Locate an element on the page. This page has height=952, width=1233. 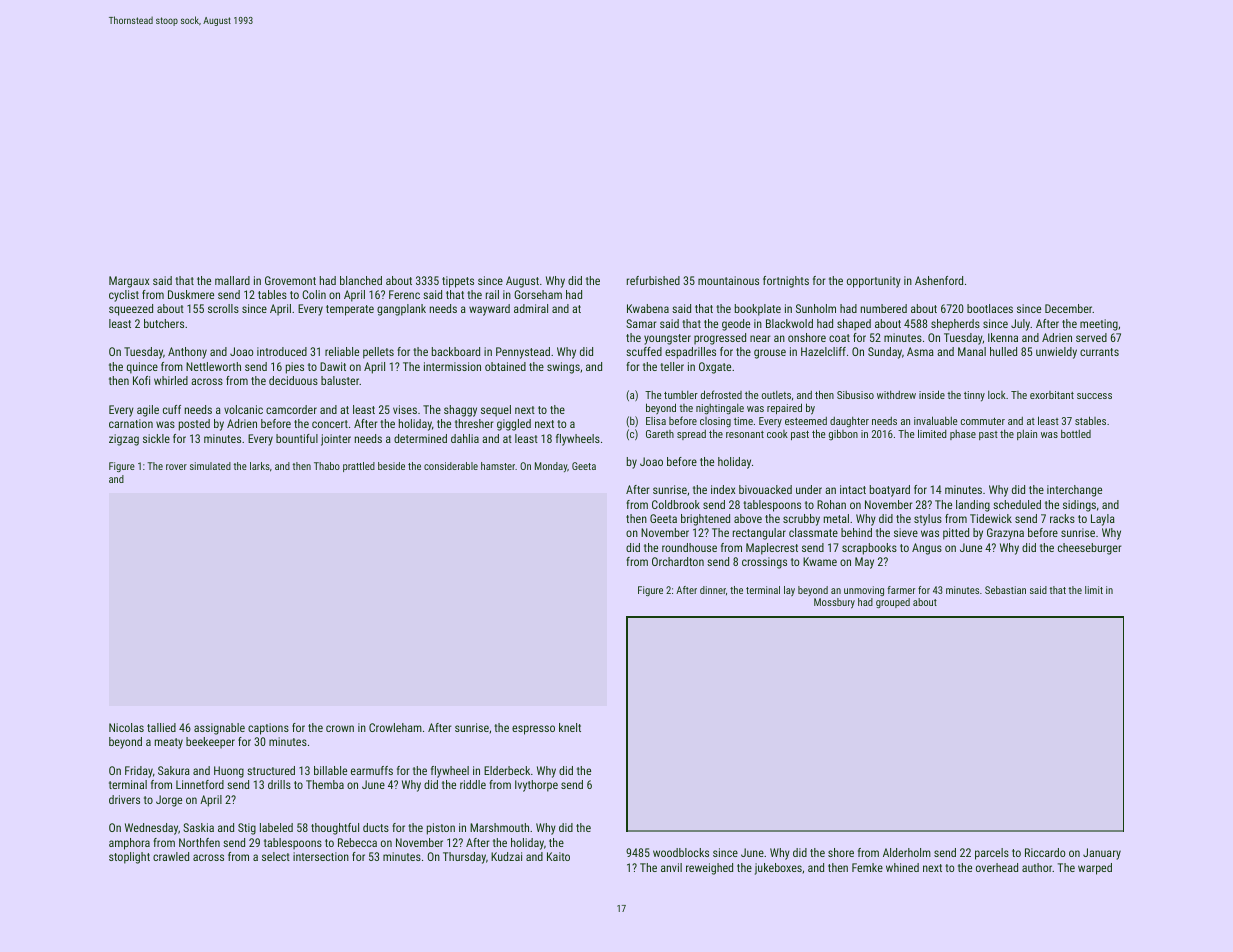
Thursday is located at coordinates (464, 858).
